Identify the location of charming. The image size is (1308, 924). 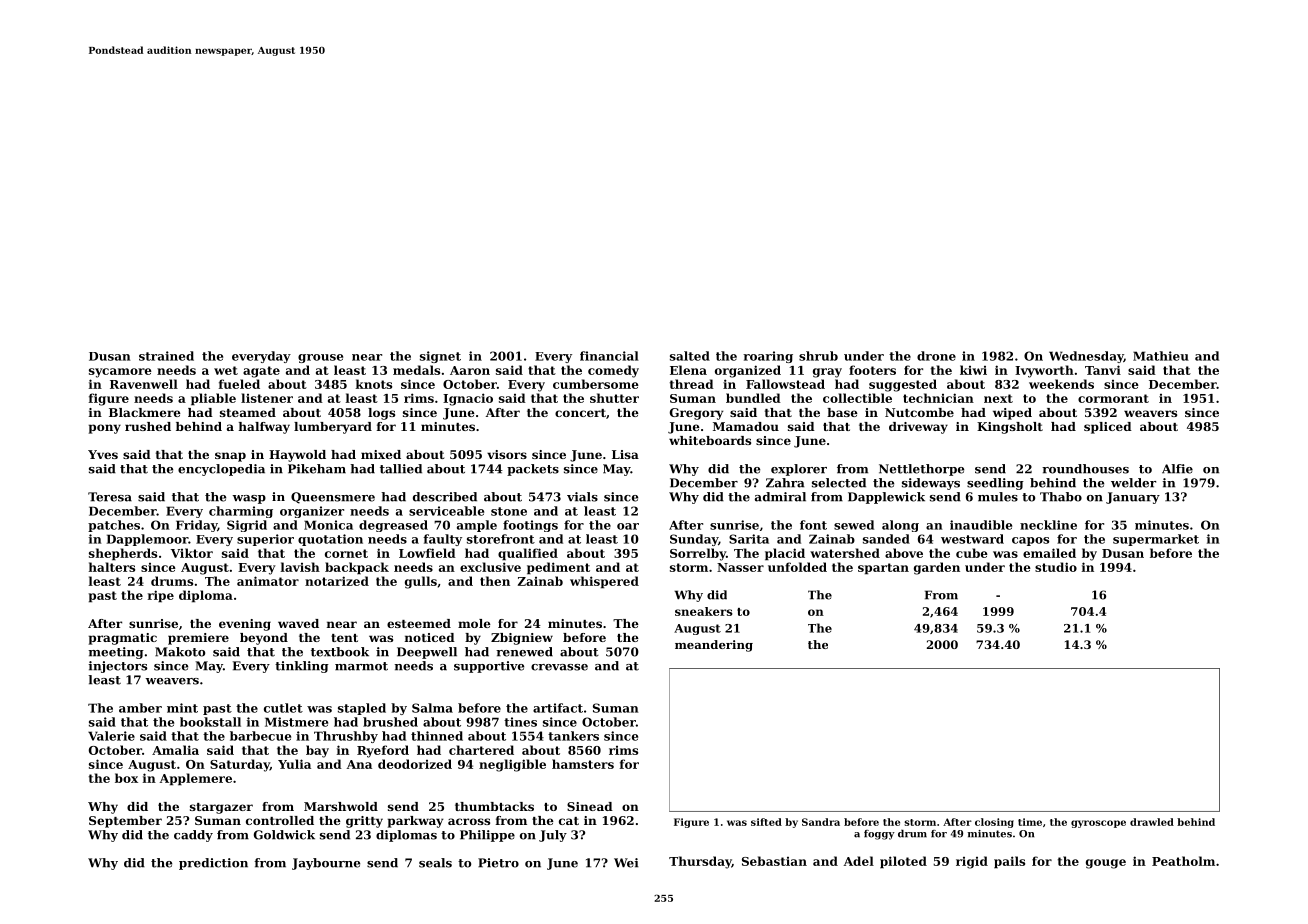
(241, 512).
